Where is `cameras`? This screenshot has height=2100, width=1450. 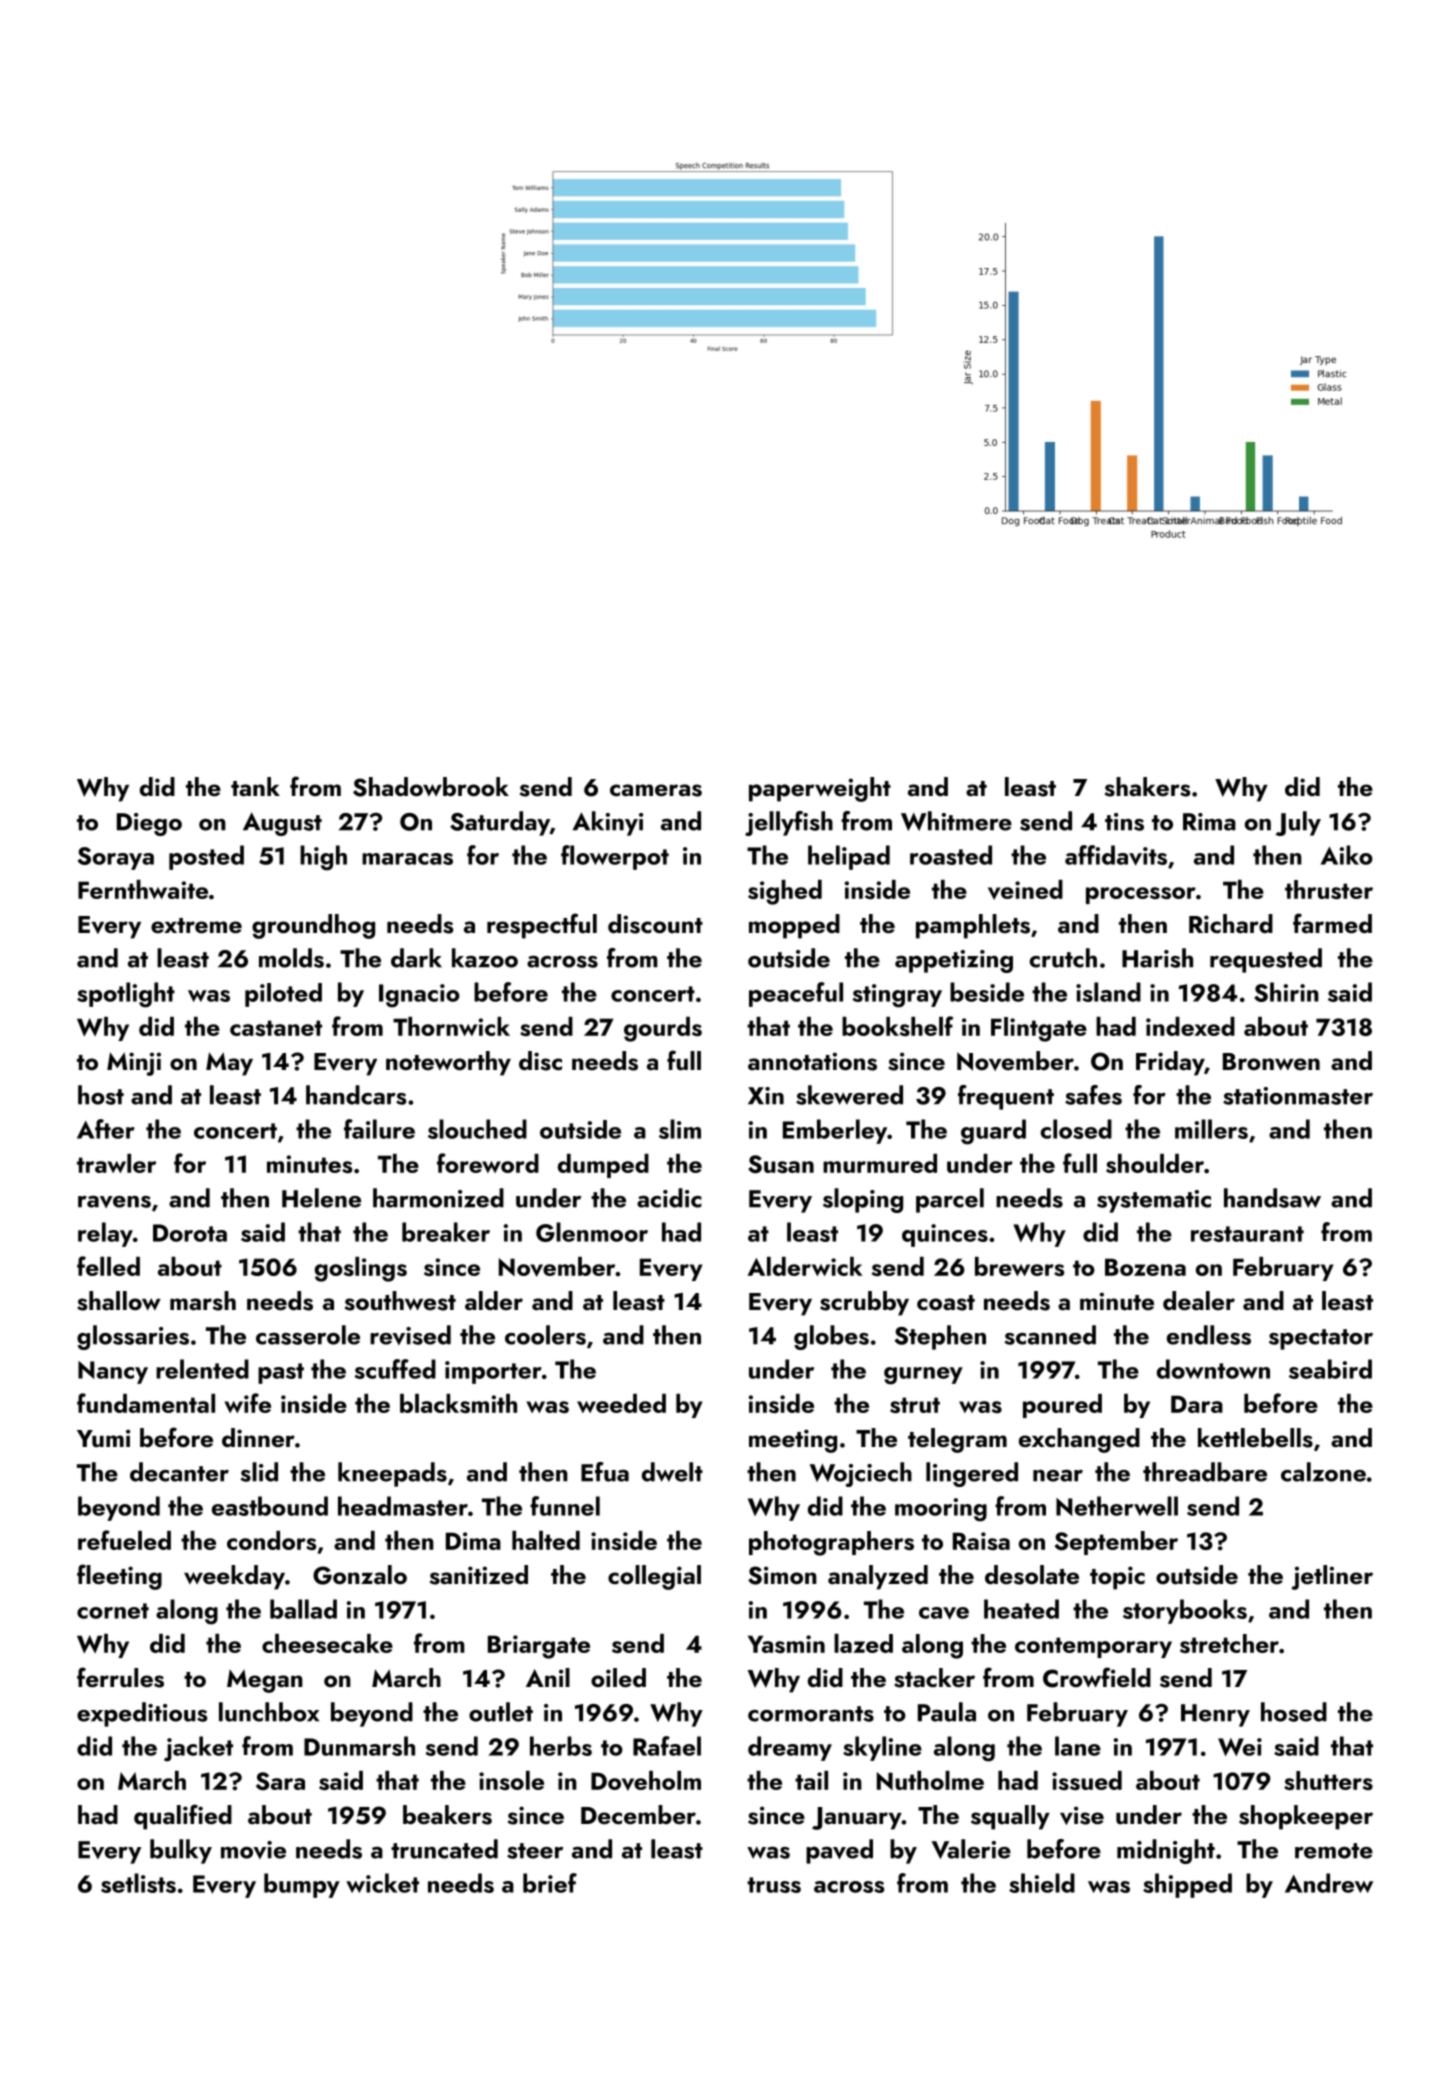
cameras is located at coordinates (656, 790).
